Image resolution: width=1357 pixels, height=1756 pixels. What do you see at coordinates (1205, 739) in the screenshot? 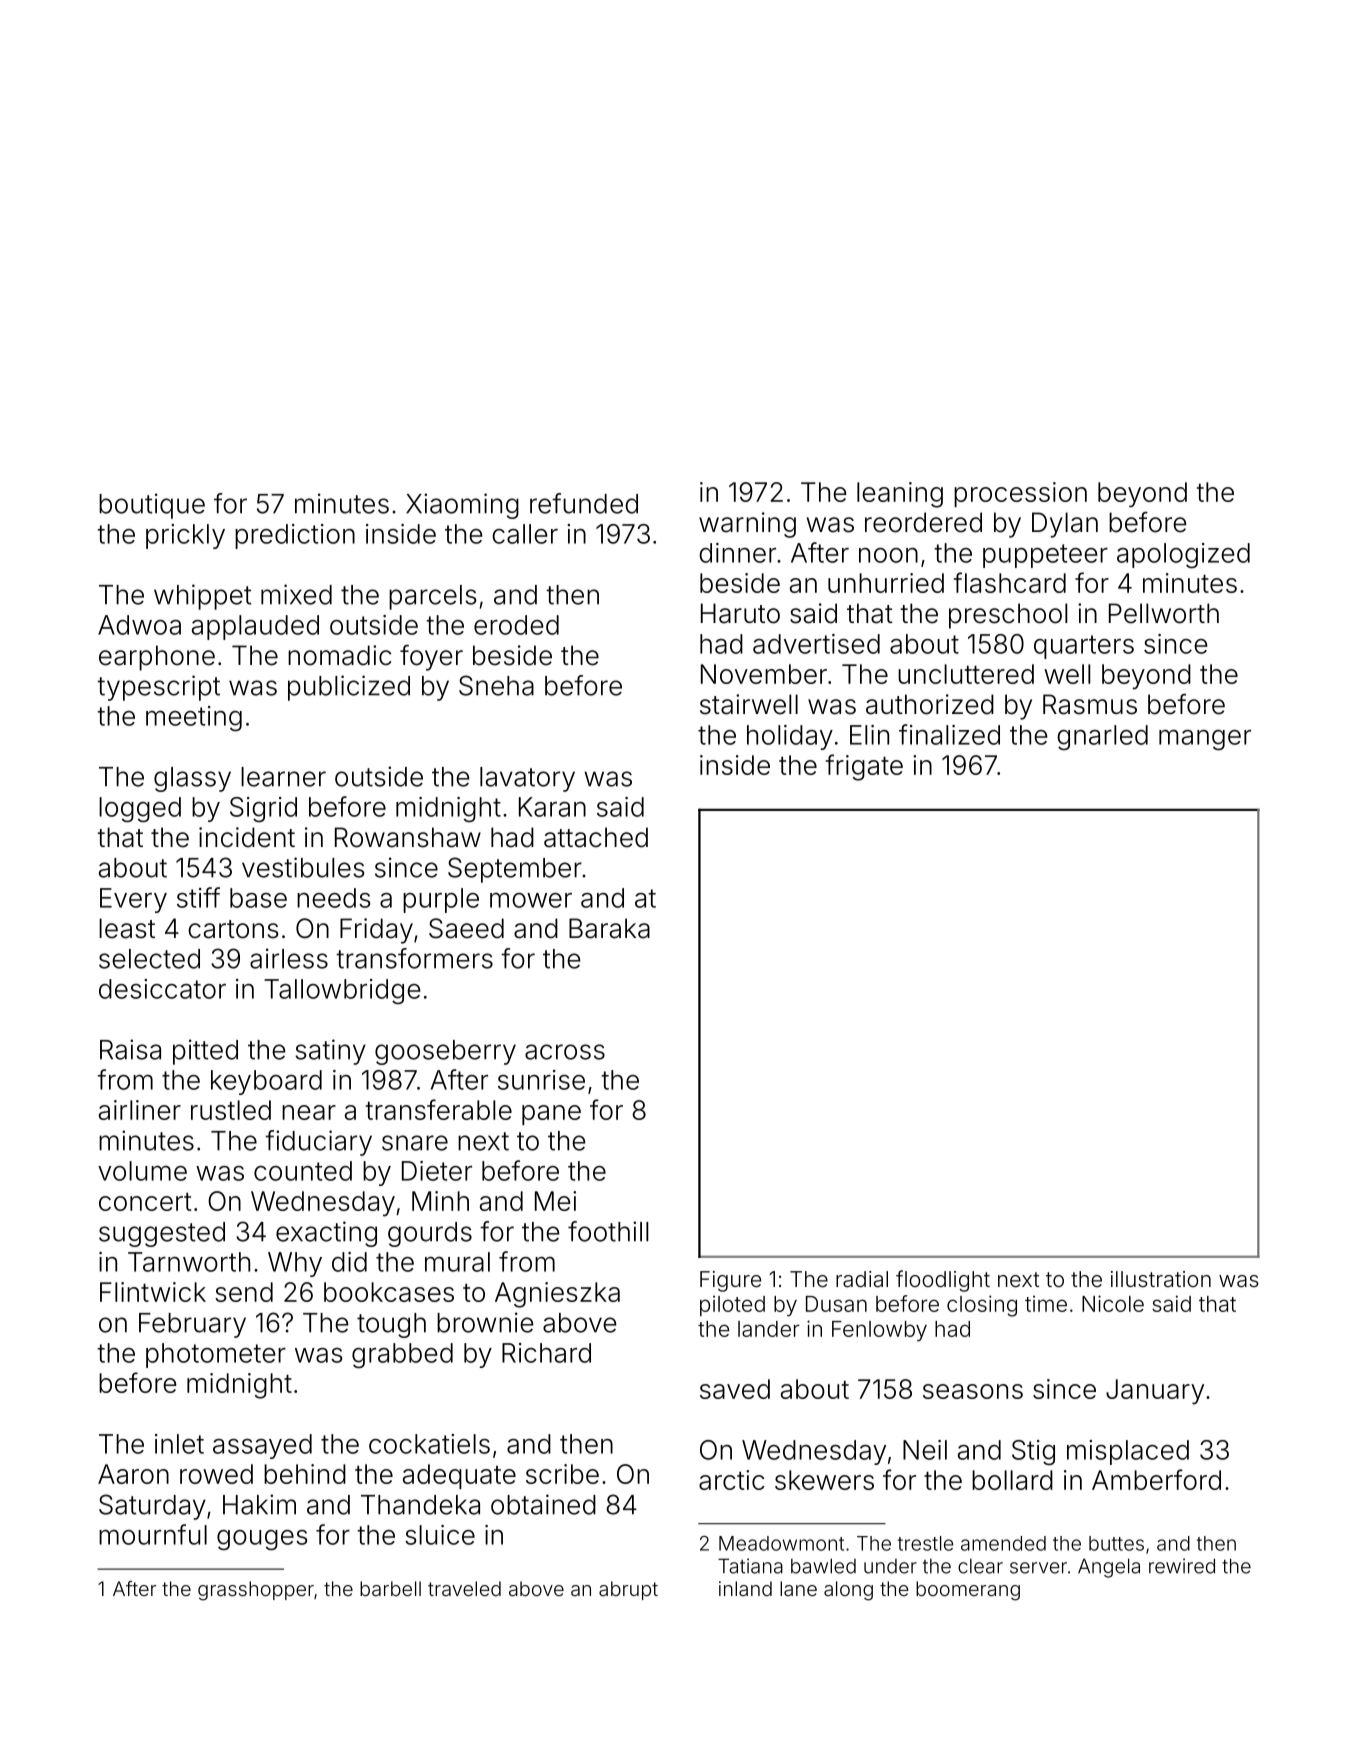
I see `manger` at bounding box center [1205, 739].
